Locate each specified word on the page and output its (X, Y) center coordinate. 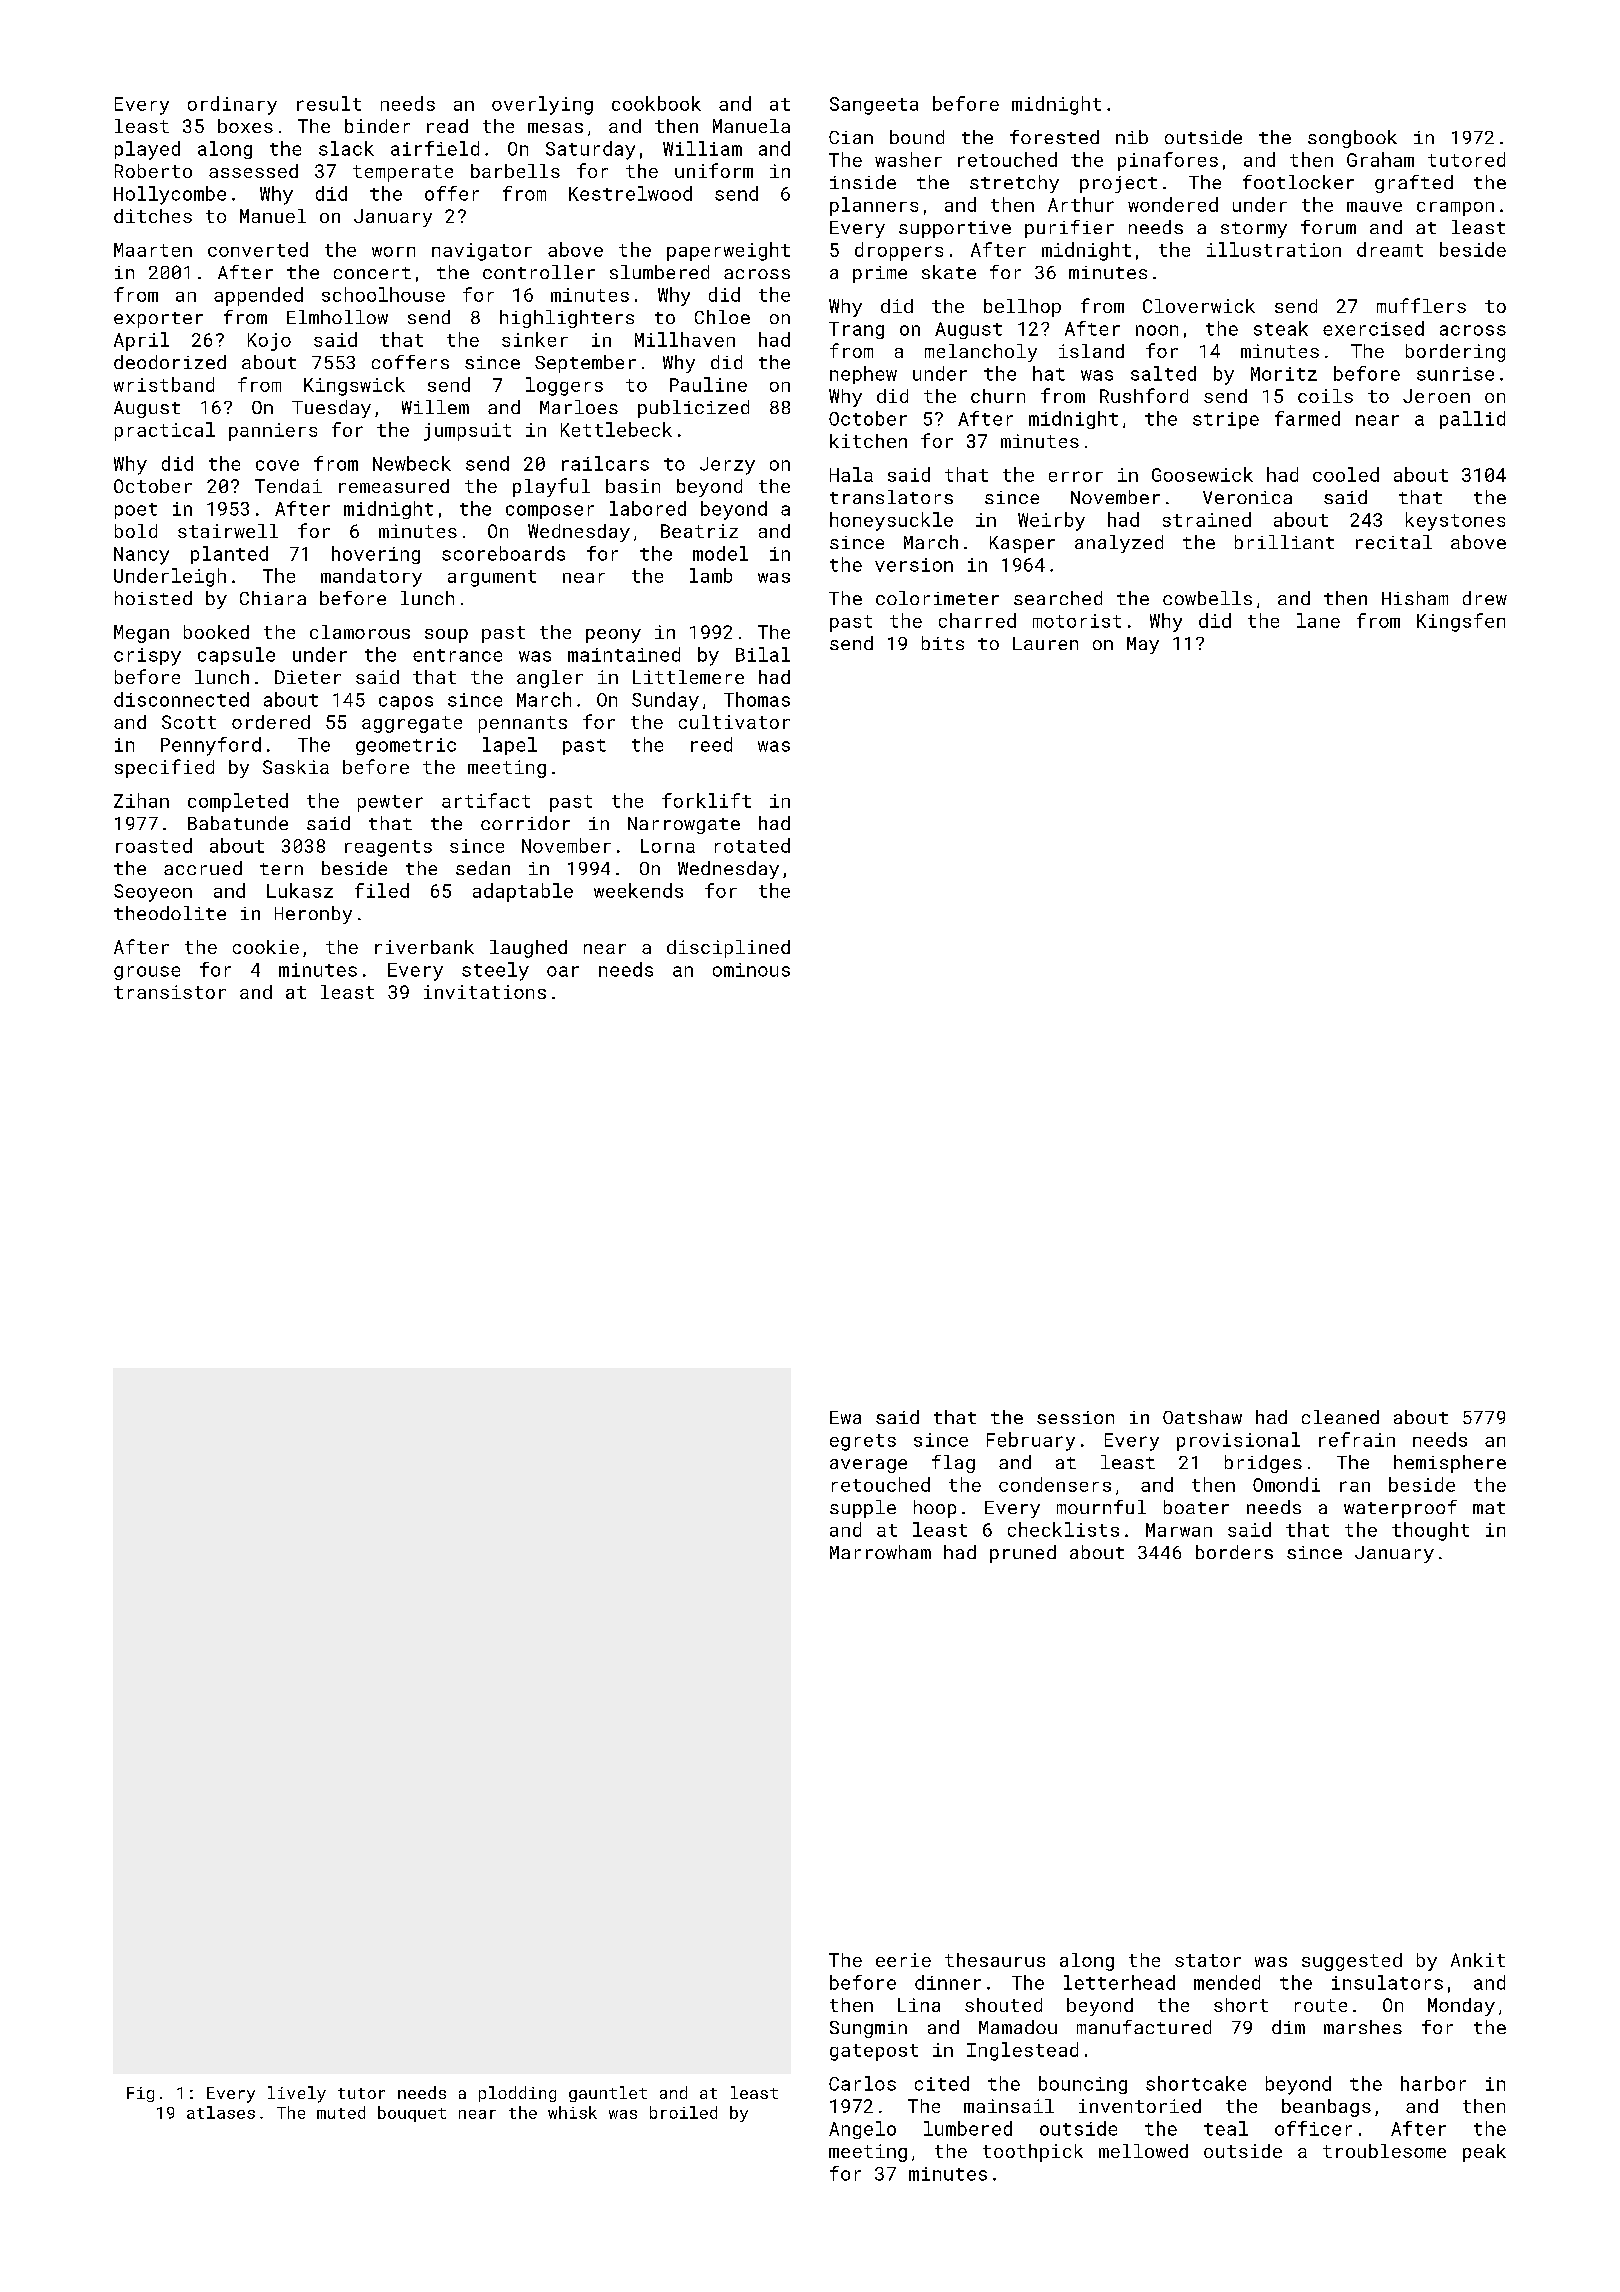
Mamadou (1018, 2027)
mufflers (1421, 305)
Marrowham (880, 1552)
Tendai (288, 486)
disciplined (728, 949)
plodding (517, 2094)
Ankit (1478, 1960)
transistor (170, 992)
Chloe (722, 317)
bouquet (412, 2114)
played (147, 150)
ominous (751, 970)
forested (1054, 137)
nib (1132, 137)
